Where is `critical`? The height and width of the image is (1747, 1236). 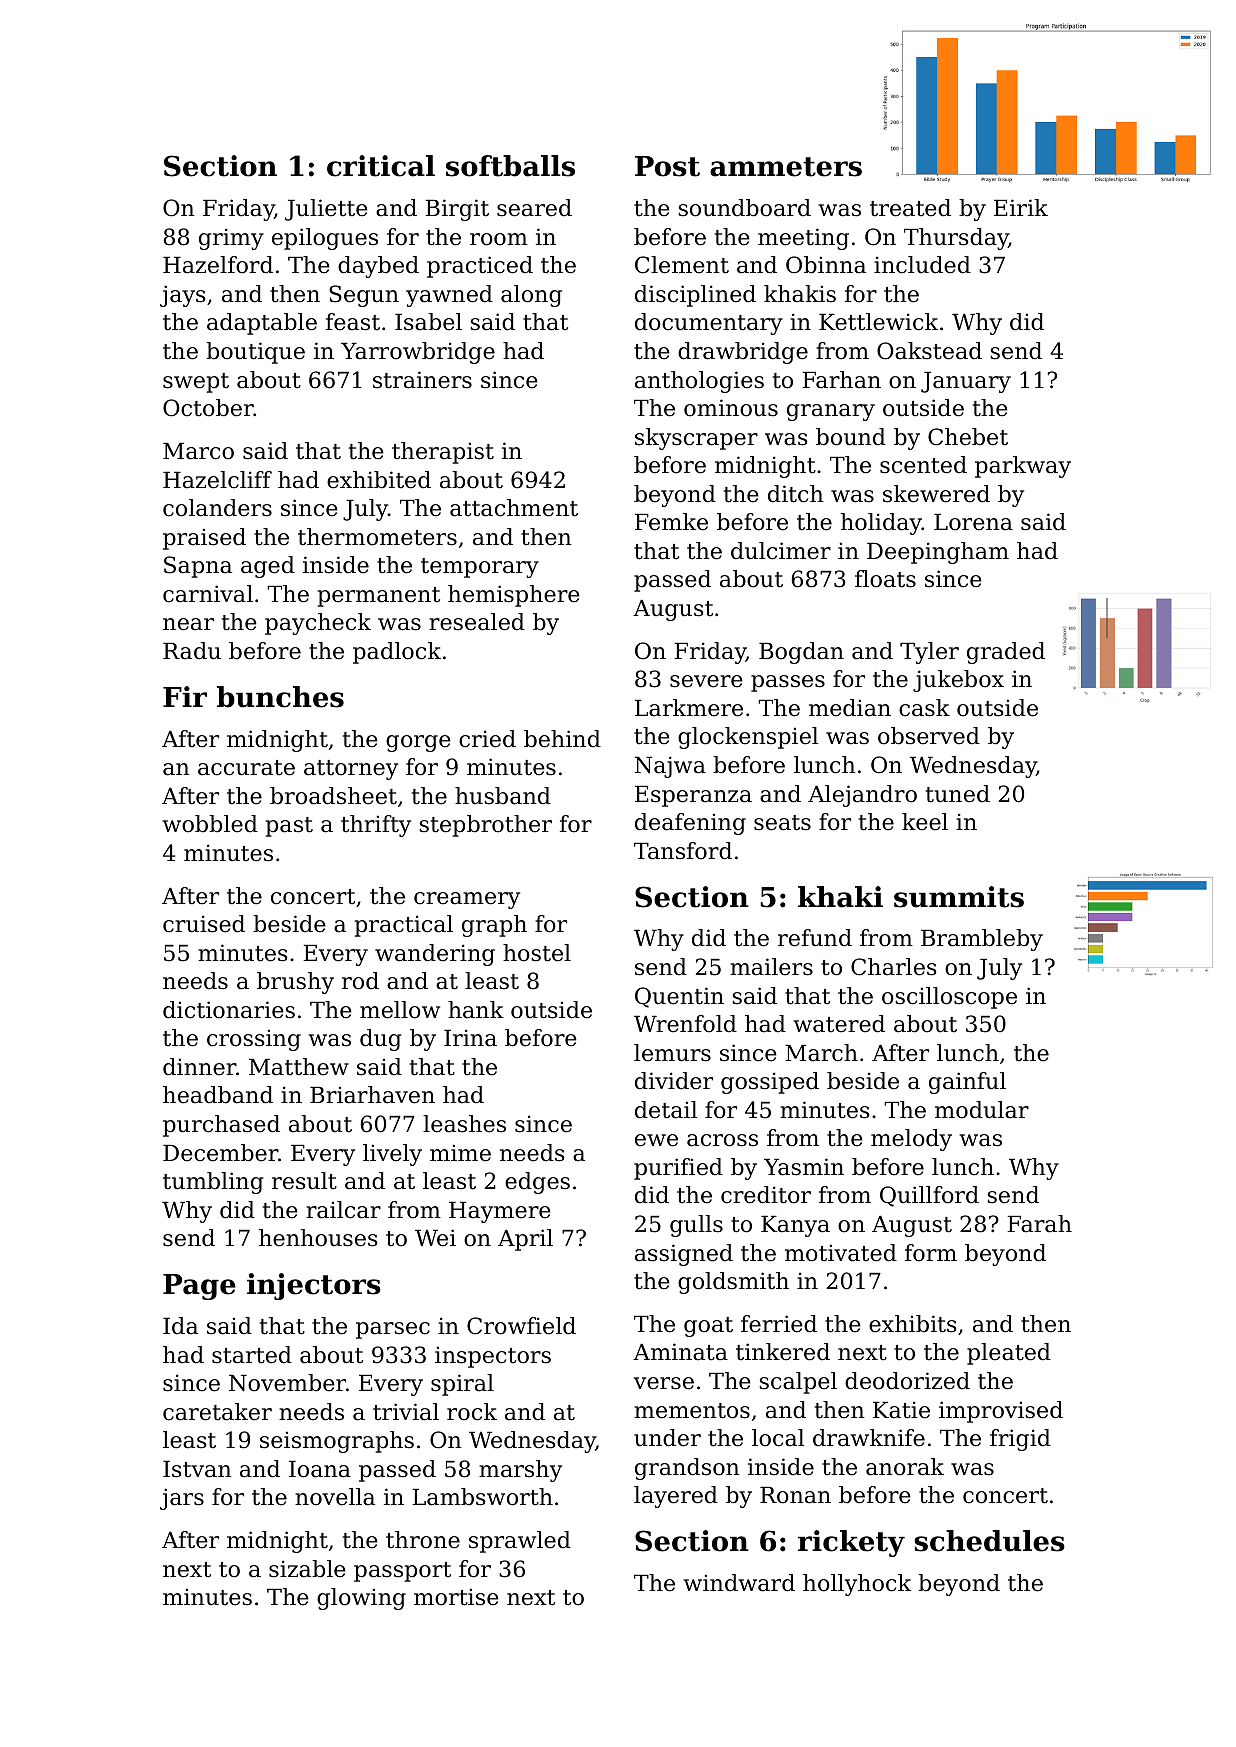 critical is located at coordinates (381, 166).
